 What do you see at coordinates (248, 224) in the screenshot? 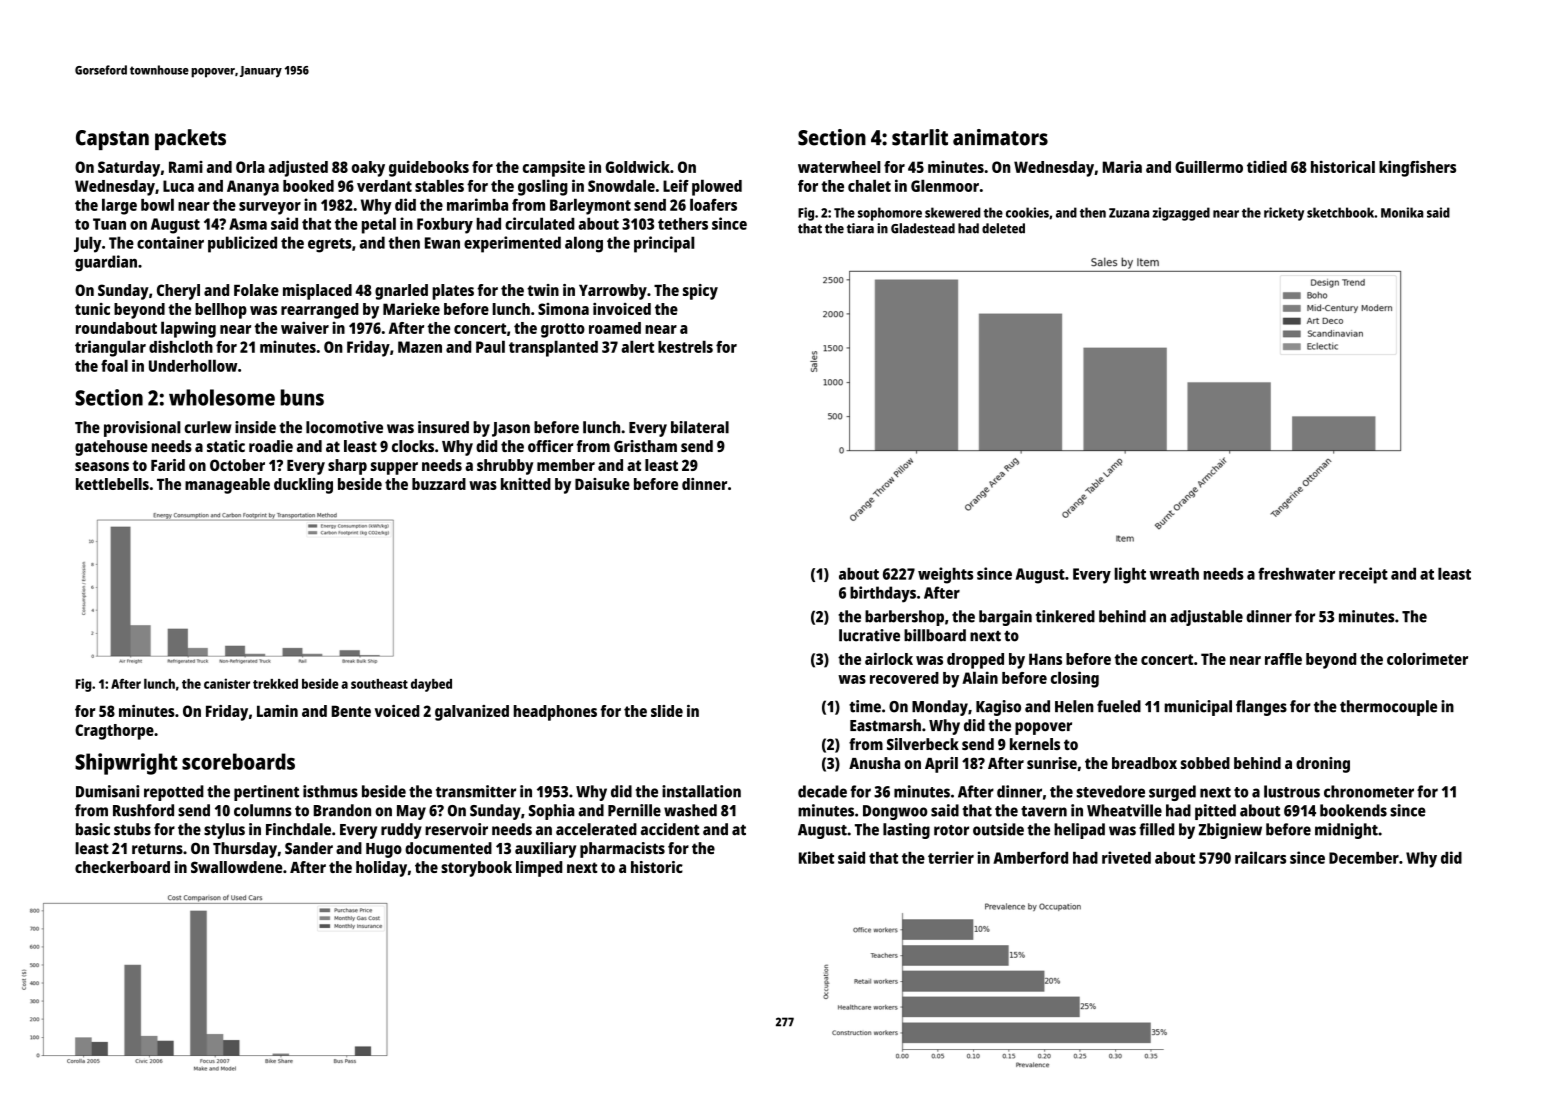
I see `Asma` at bounding box center [248, 224].
